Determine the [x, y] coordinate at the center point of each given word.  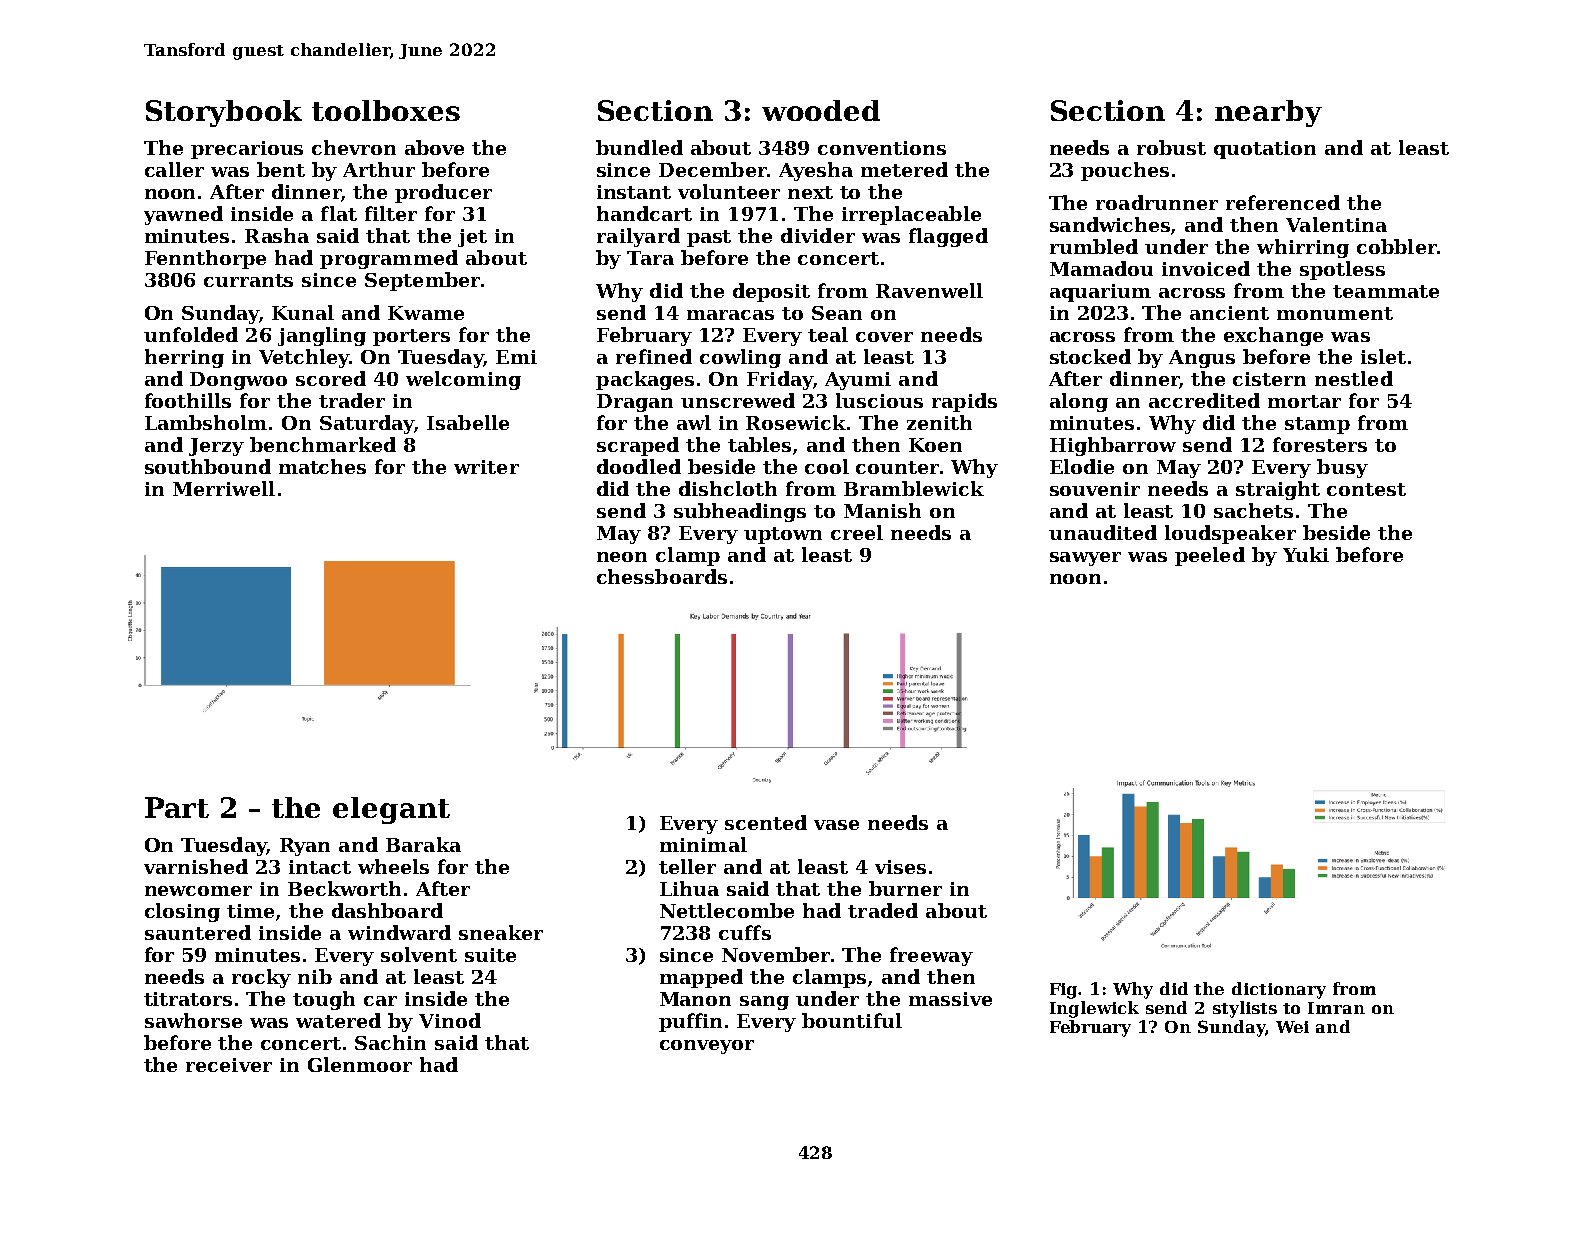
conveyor [707, 1047]
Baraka [423, 844]
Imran [1336, 1008]
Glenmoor [360, 1064]
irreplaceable [911, 215]
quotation [1265, 150]
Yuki [1306, 554]
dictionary [1279, 990]
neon [622, 557]
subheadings [740, 512]
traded [883, 910]
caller [174, 169]
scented [766, 822]
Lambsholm [206, 422]
